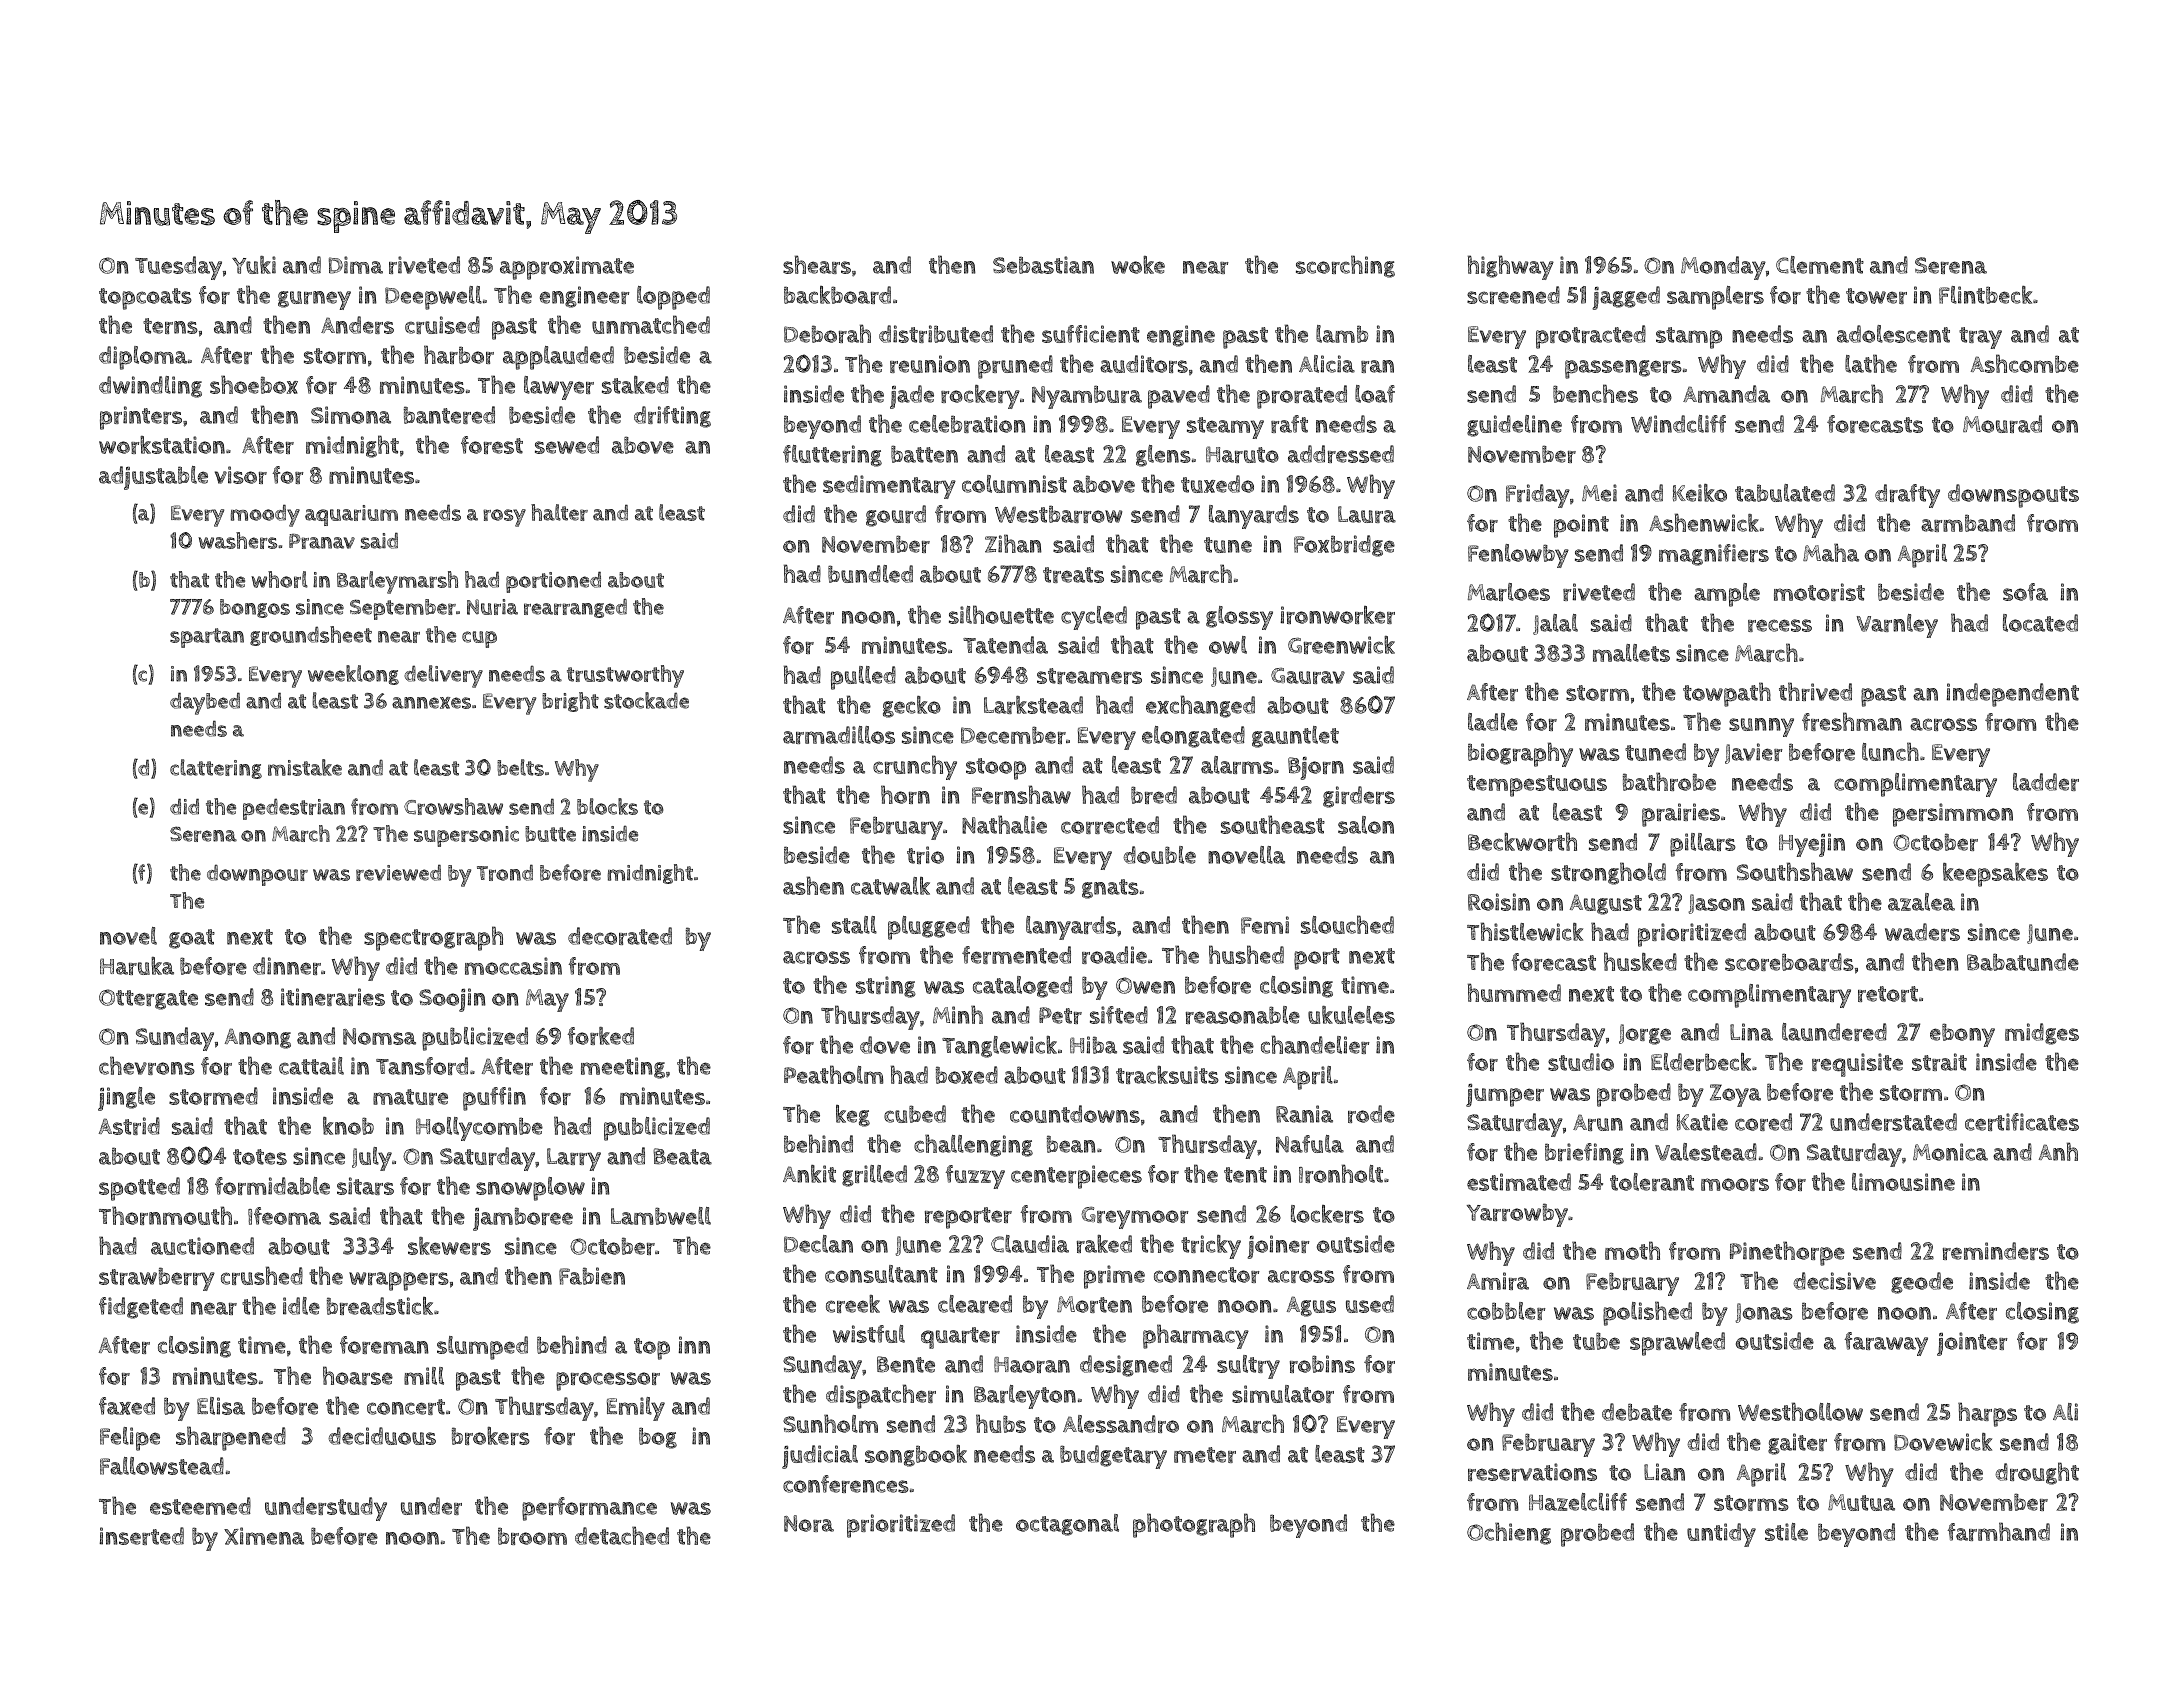 The width and height of the screenshot is (2178, 1683). What do you see at coordinates (1681, 815) in the screenshot?
I see `prairies` at bounding box center [1681, 815].
